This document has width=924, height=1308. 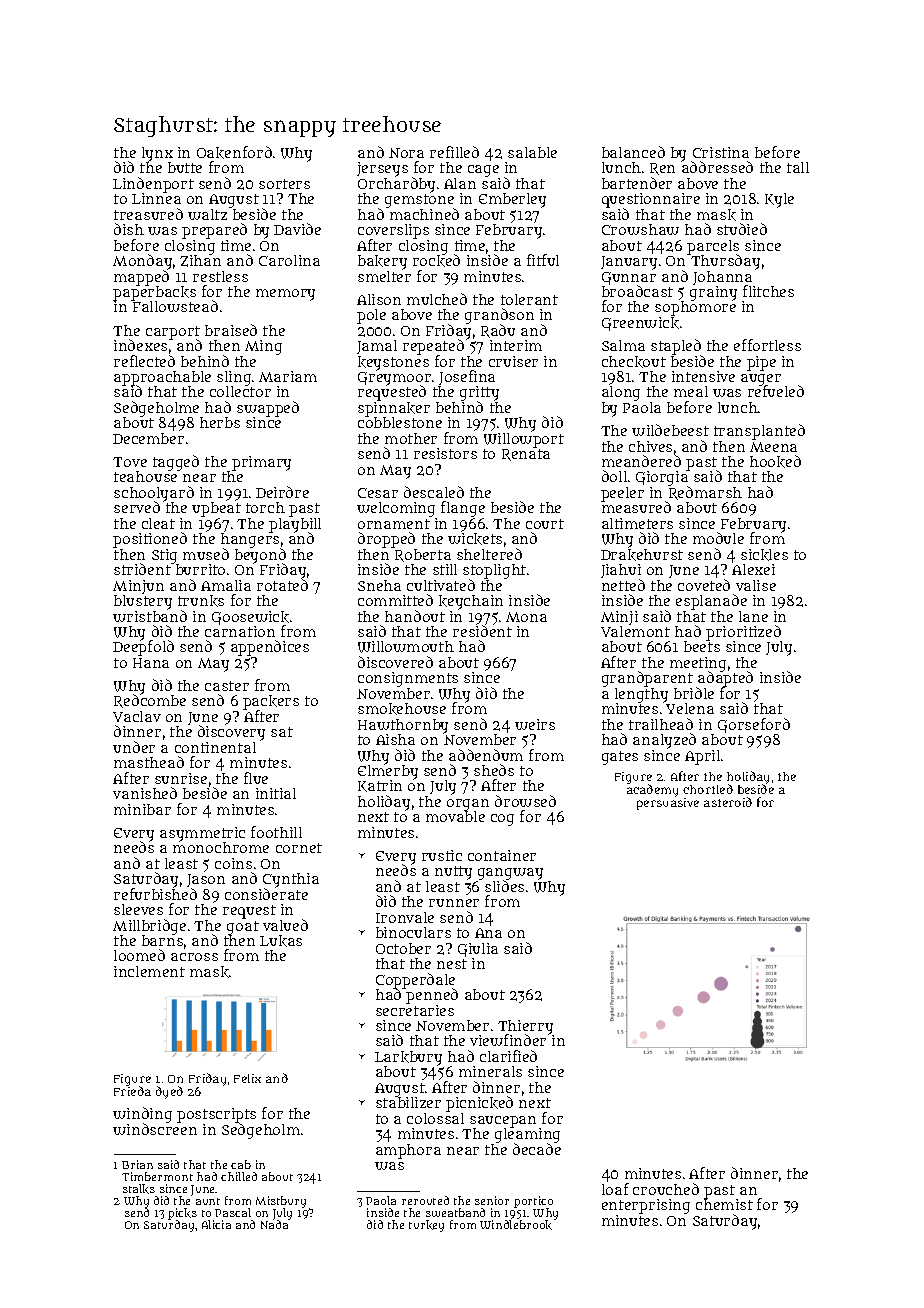 I want to click on collector, so click(x=240, y=392).
